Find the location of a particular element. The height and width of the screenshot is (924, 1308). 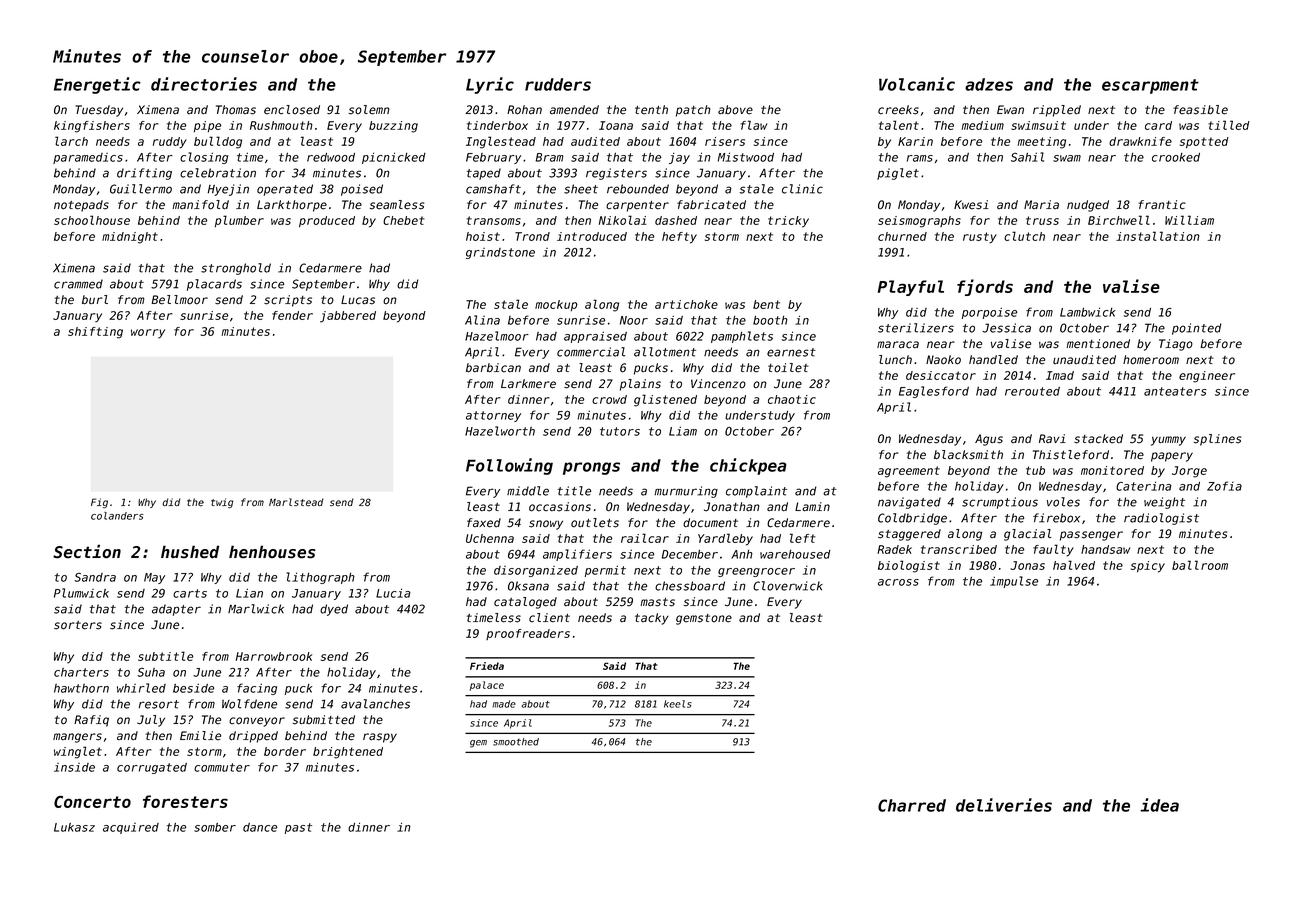

pointed is located at coordinates (1197, 329).
